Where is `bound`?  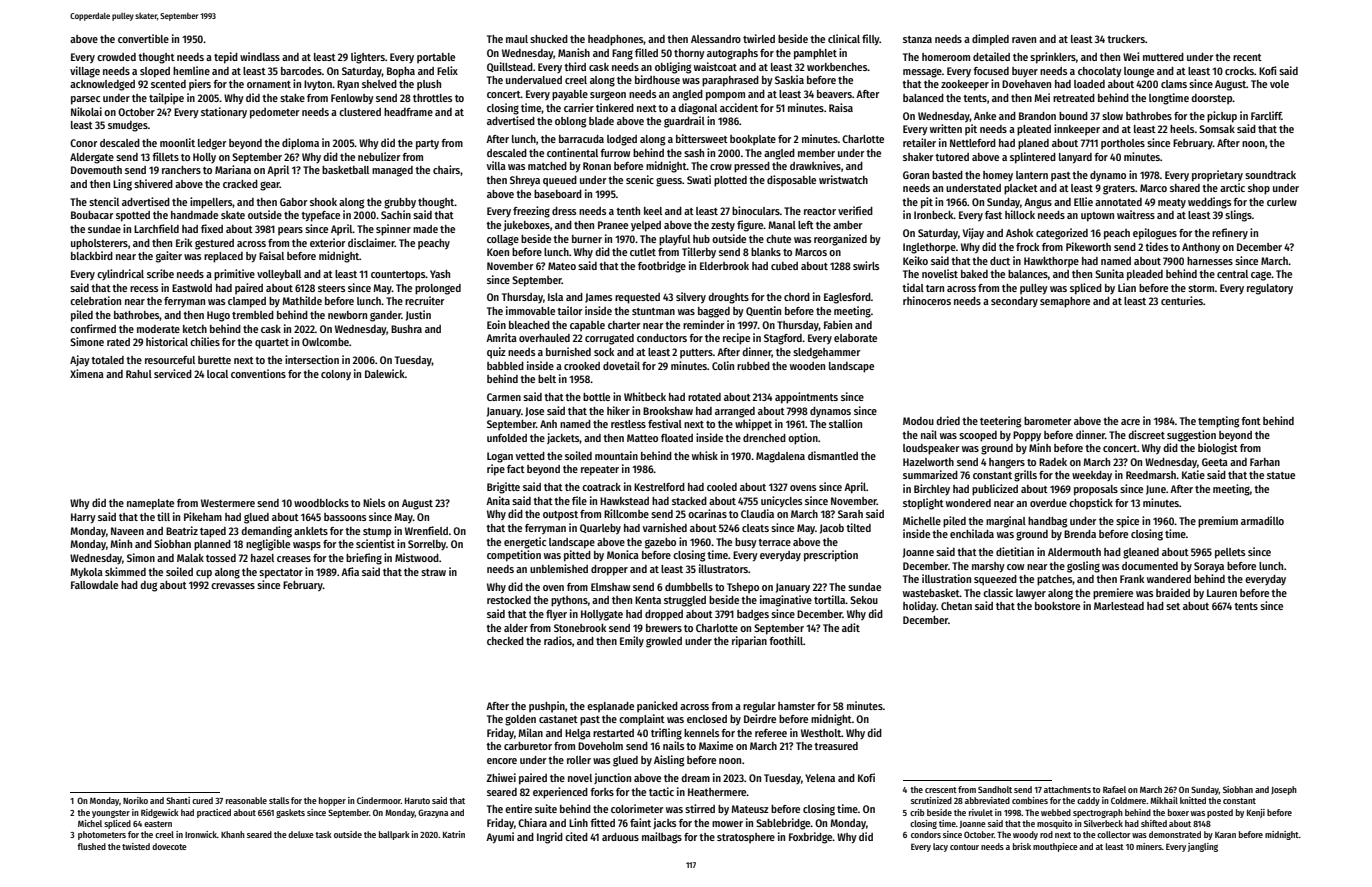 bound is located at coordinates (1073, 116).
